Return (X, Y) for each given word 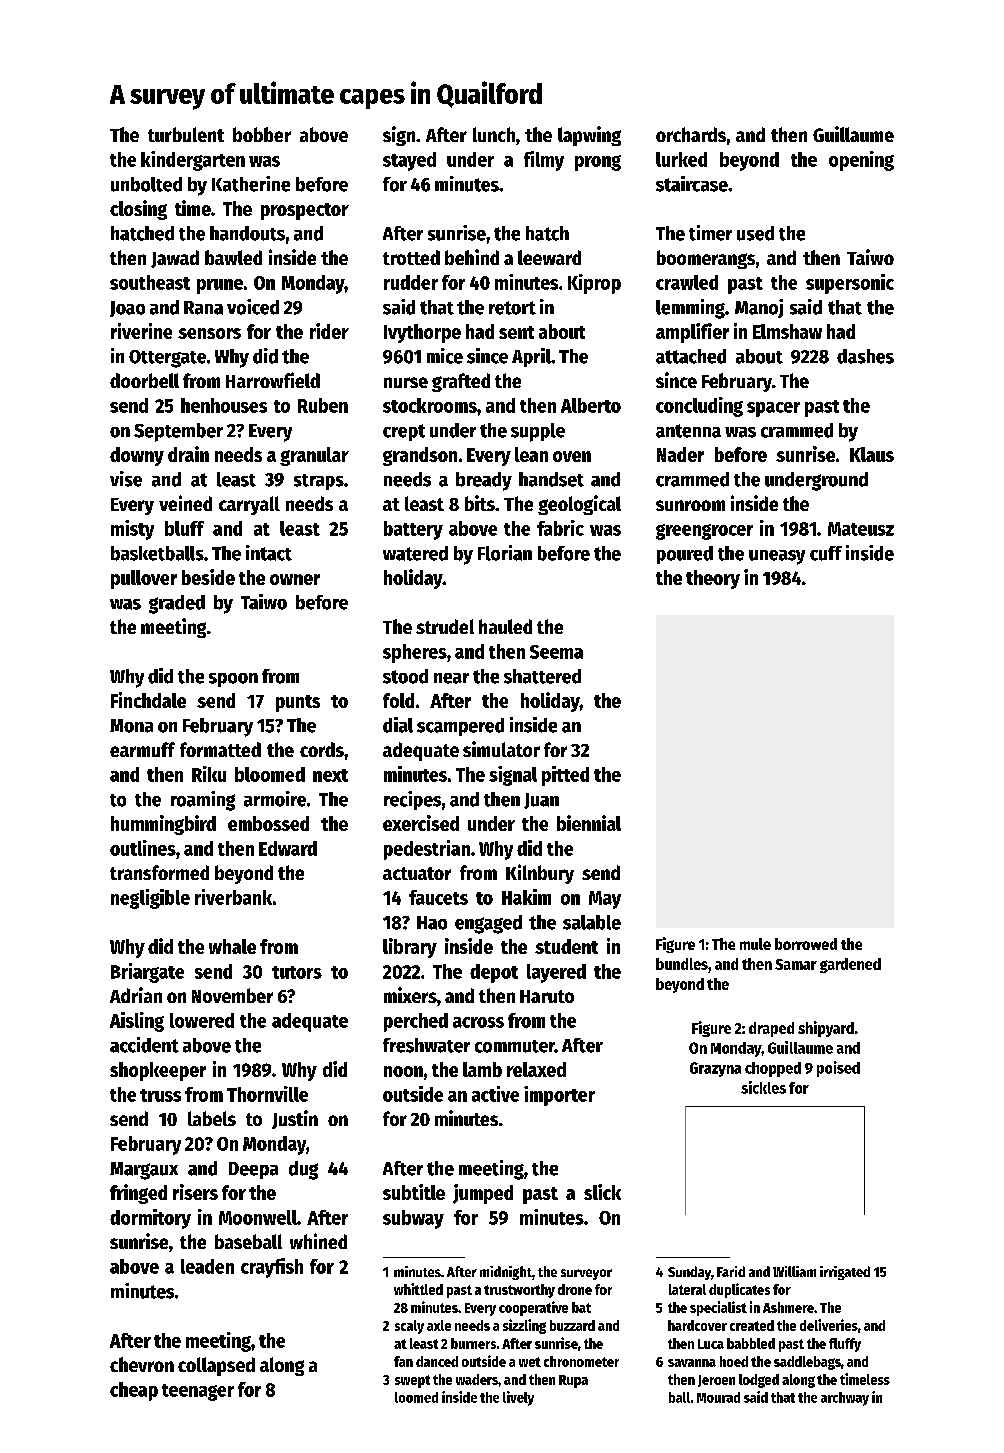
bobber (262, 134)
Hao (432, 923)
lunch (494, 134)
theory (713, 579)
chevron (142, 1364)
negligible (150, 899)
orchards (691, 134)
